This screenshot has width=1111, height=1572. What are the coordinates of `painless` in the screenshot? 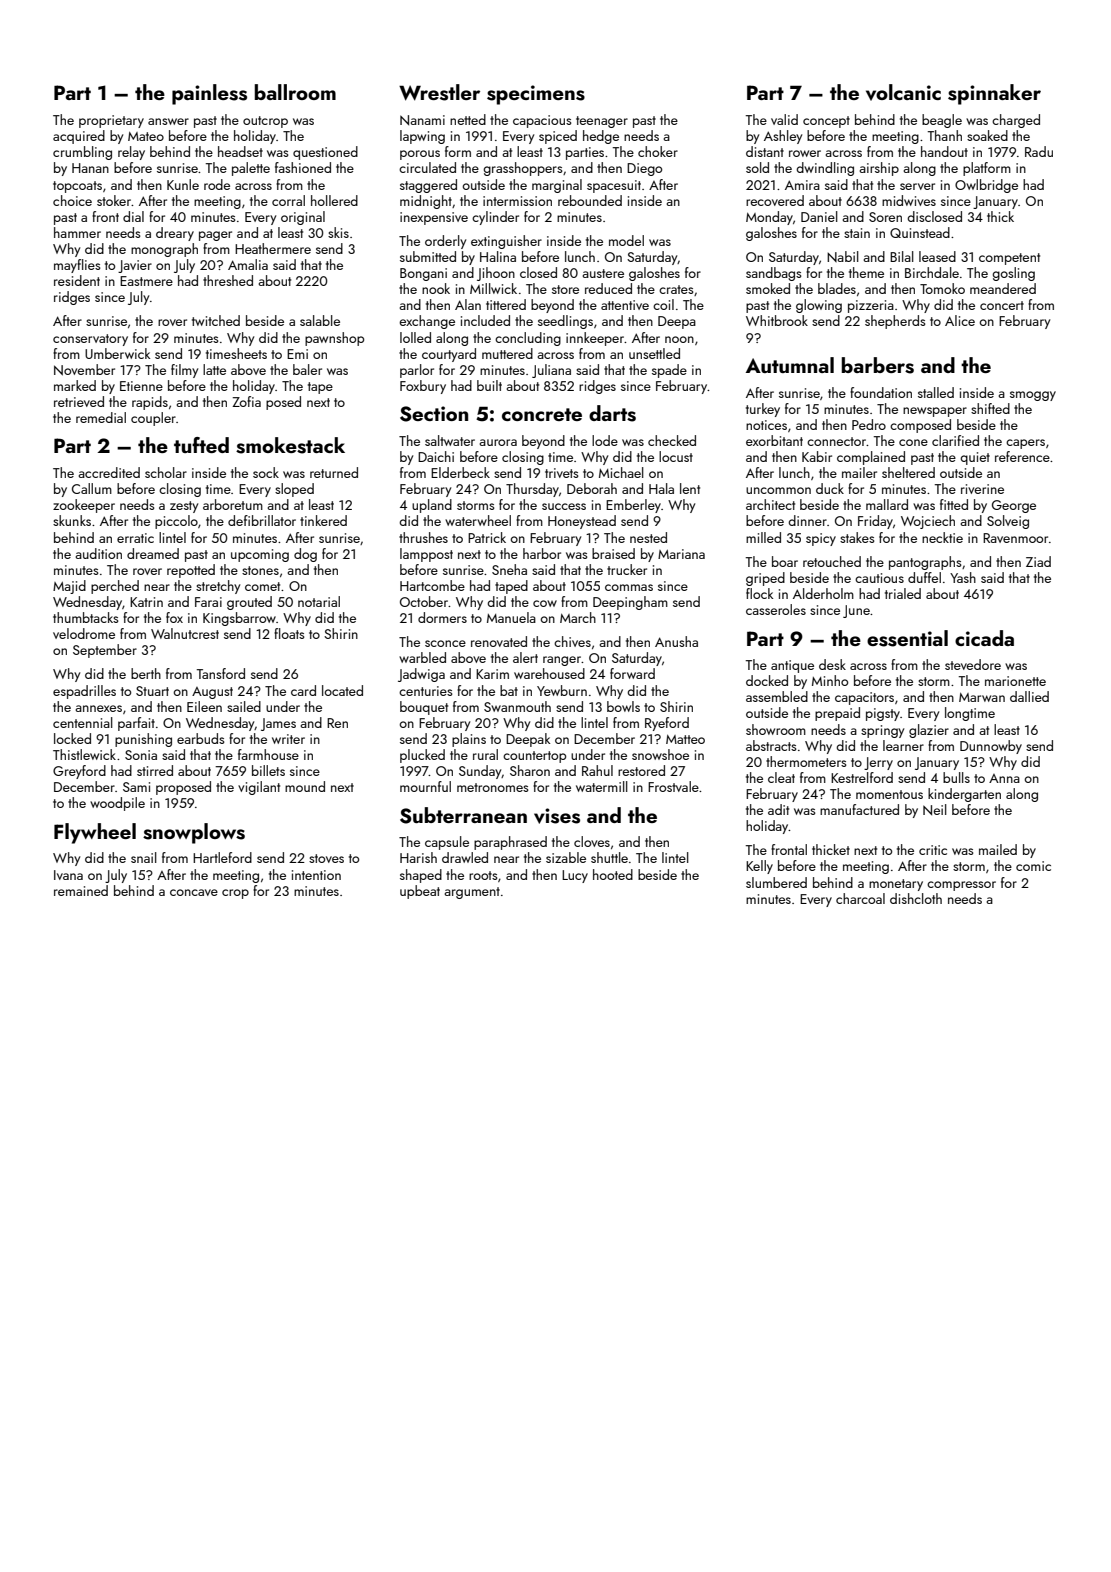 It's located at (209, 94).
